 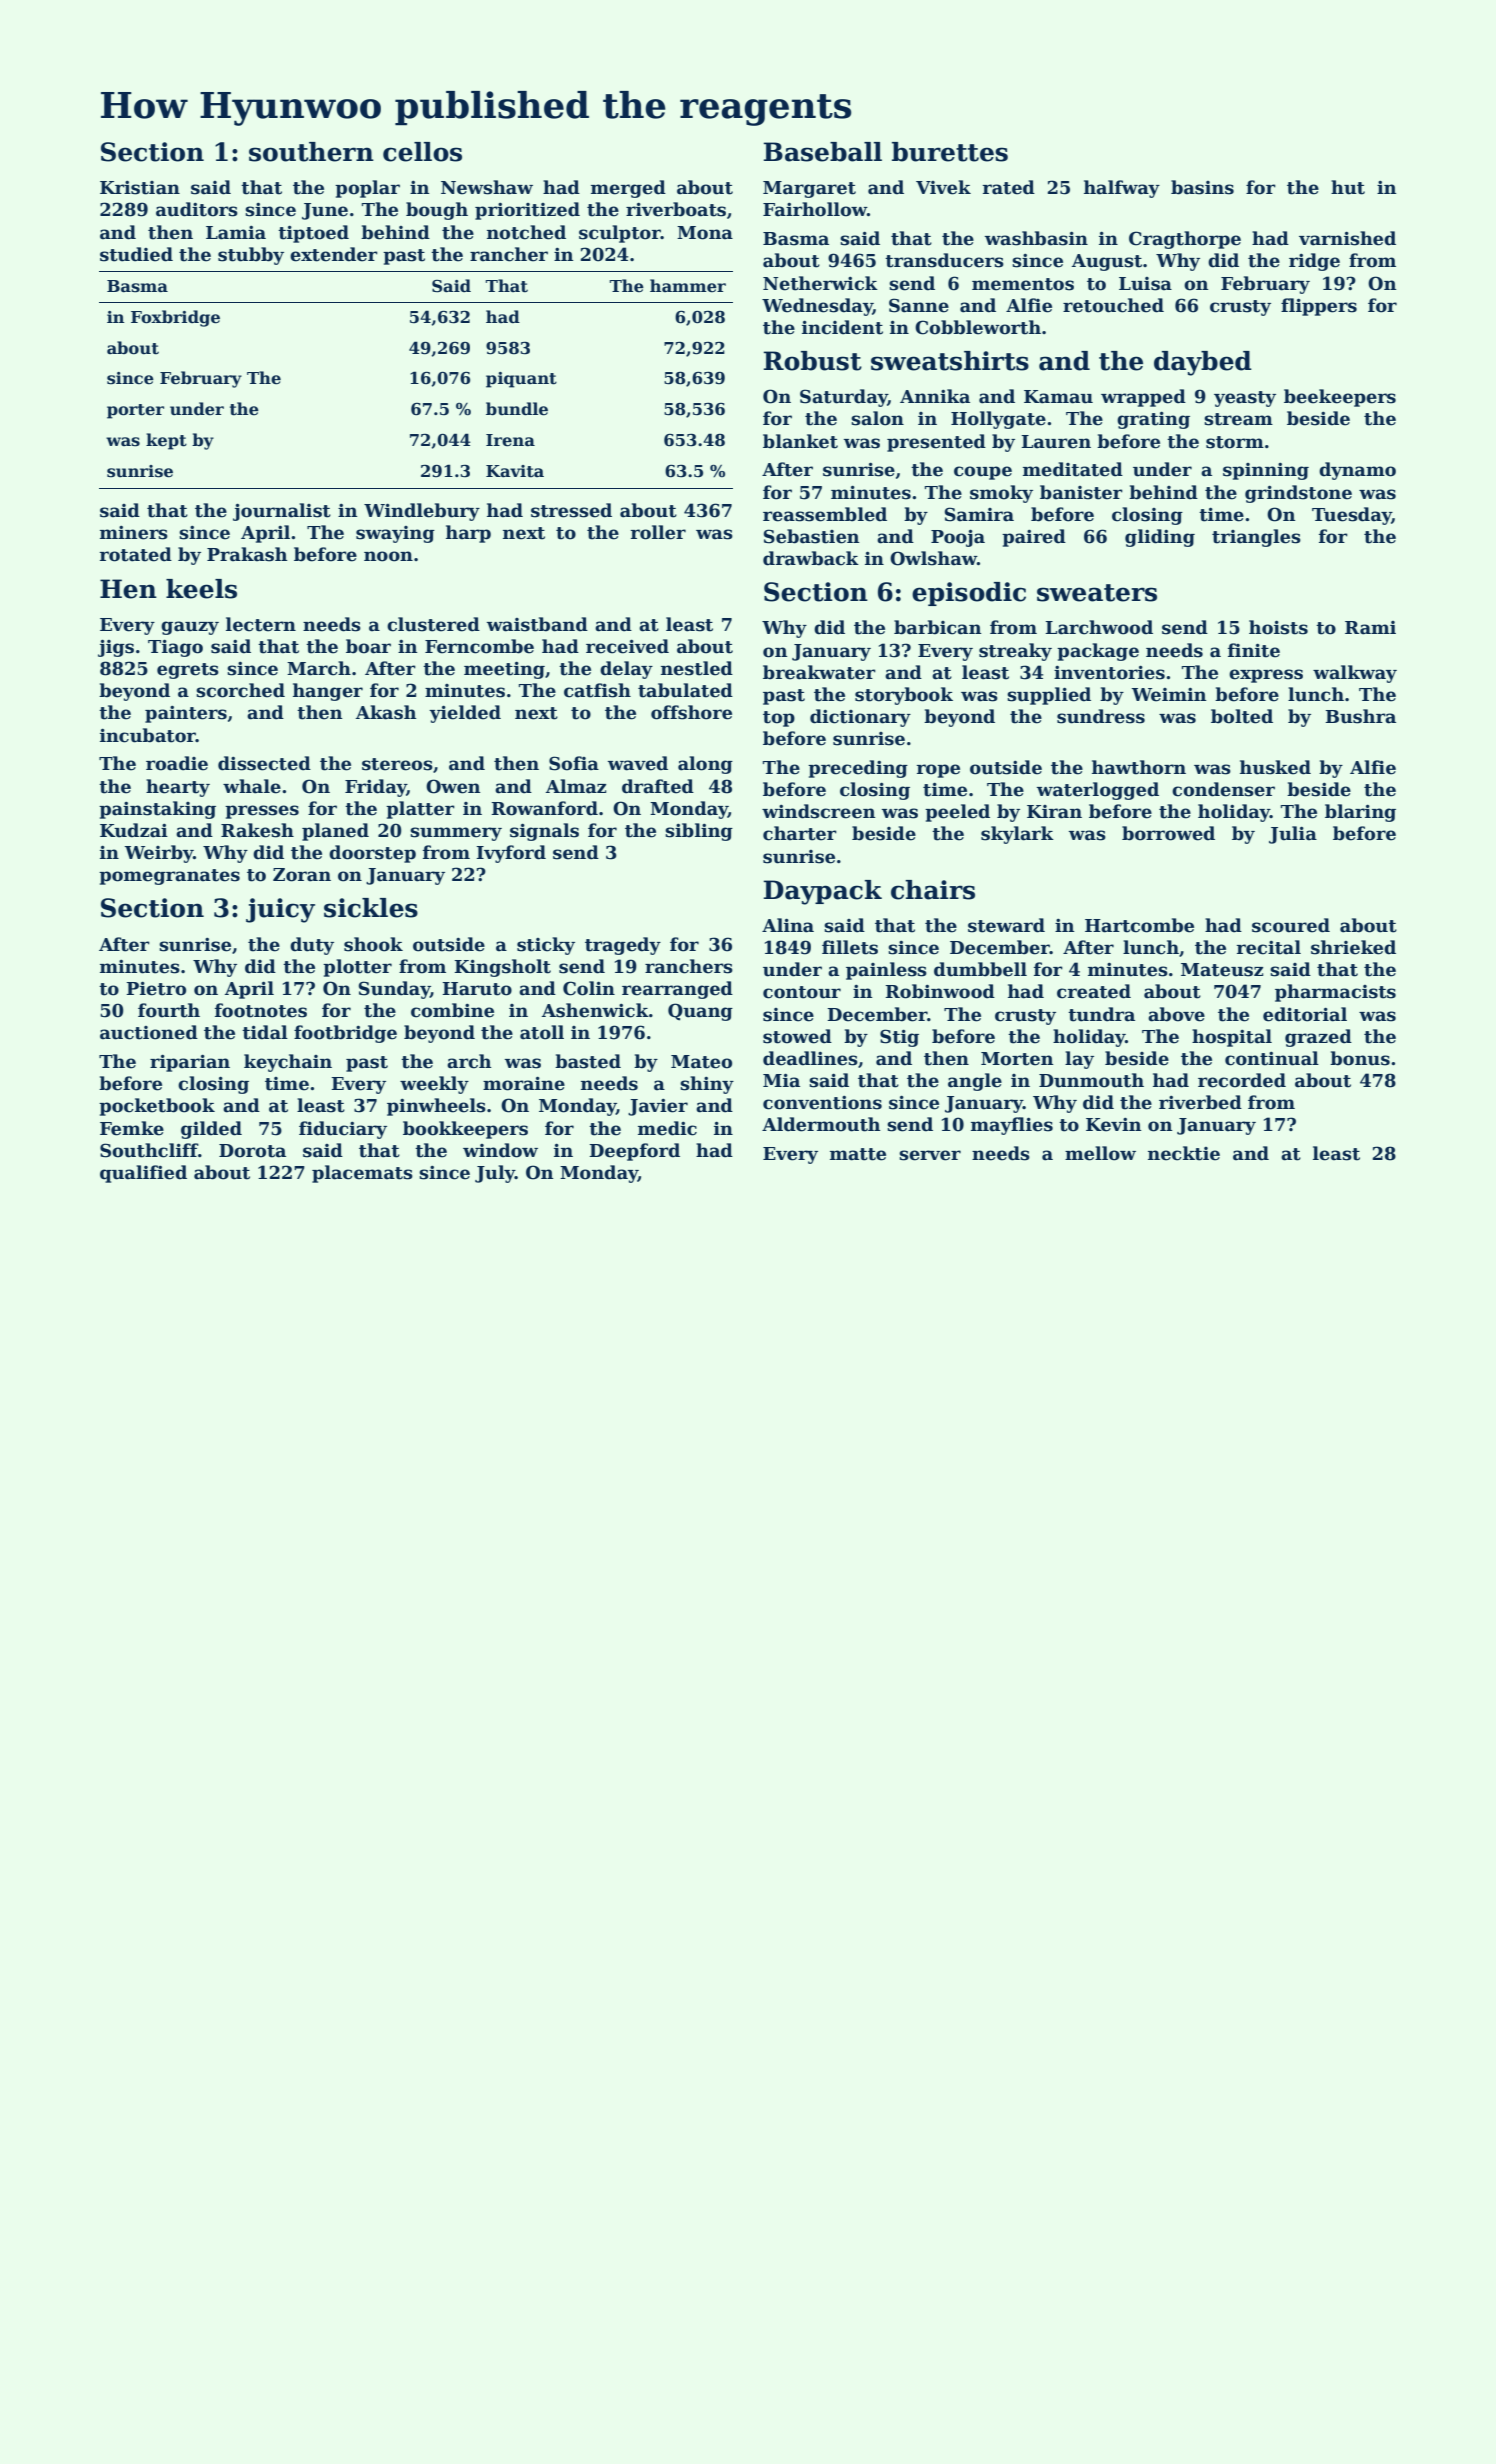 I want to click on drawback, so click(x=811, y=558).
